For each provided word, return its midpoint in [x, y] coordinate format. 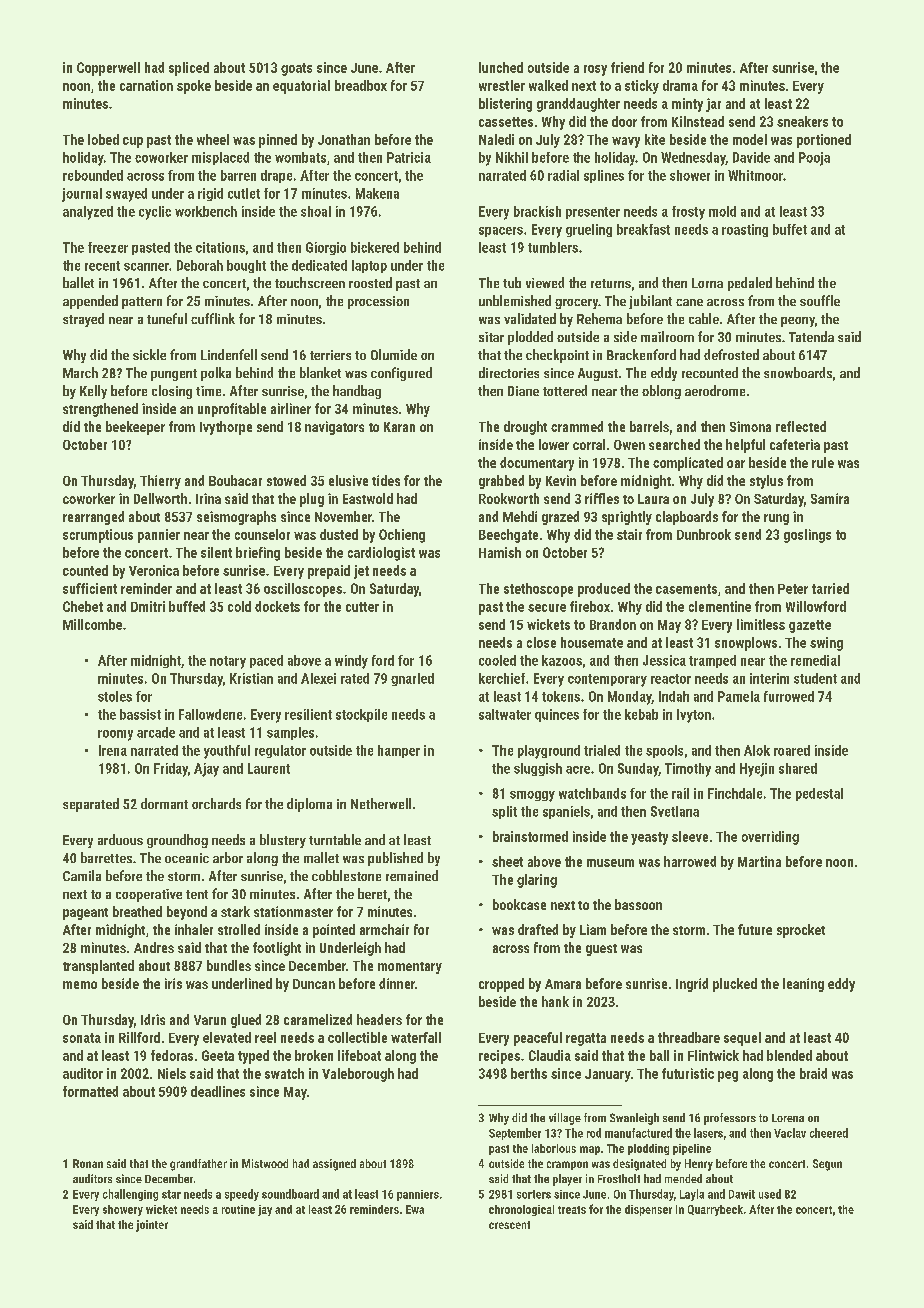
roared [792, 750]
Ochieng [402, 536]
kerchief [502, 678]
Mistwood [265, 1163]
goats [296, 69]
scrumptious [98, 536]
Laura [653, 499]
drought [525, 428]
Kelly [93, 392]
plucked [735, 985]
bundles [229, 965]
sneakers [802, 121]
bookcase [519, 904]
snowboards [798, 372]
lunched [501, 67]
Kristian [251, 678]
